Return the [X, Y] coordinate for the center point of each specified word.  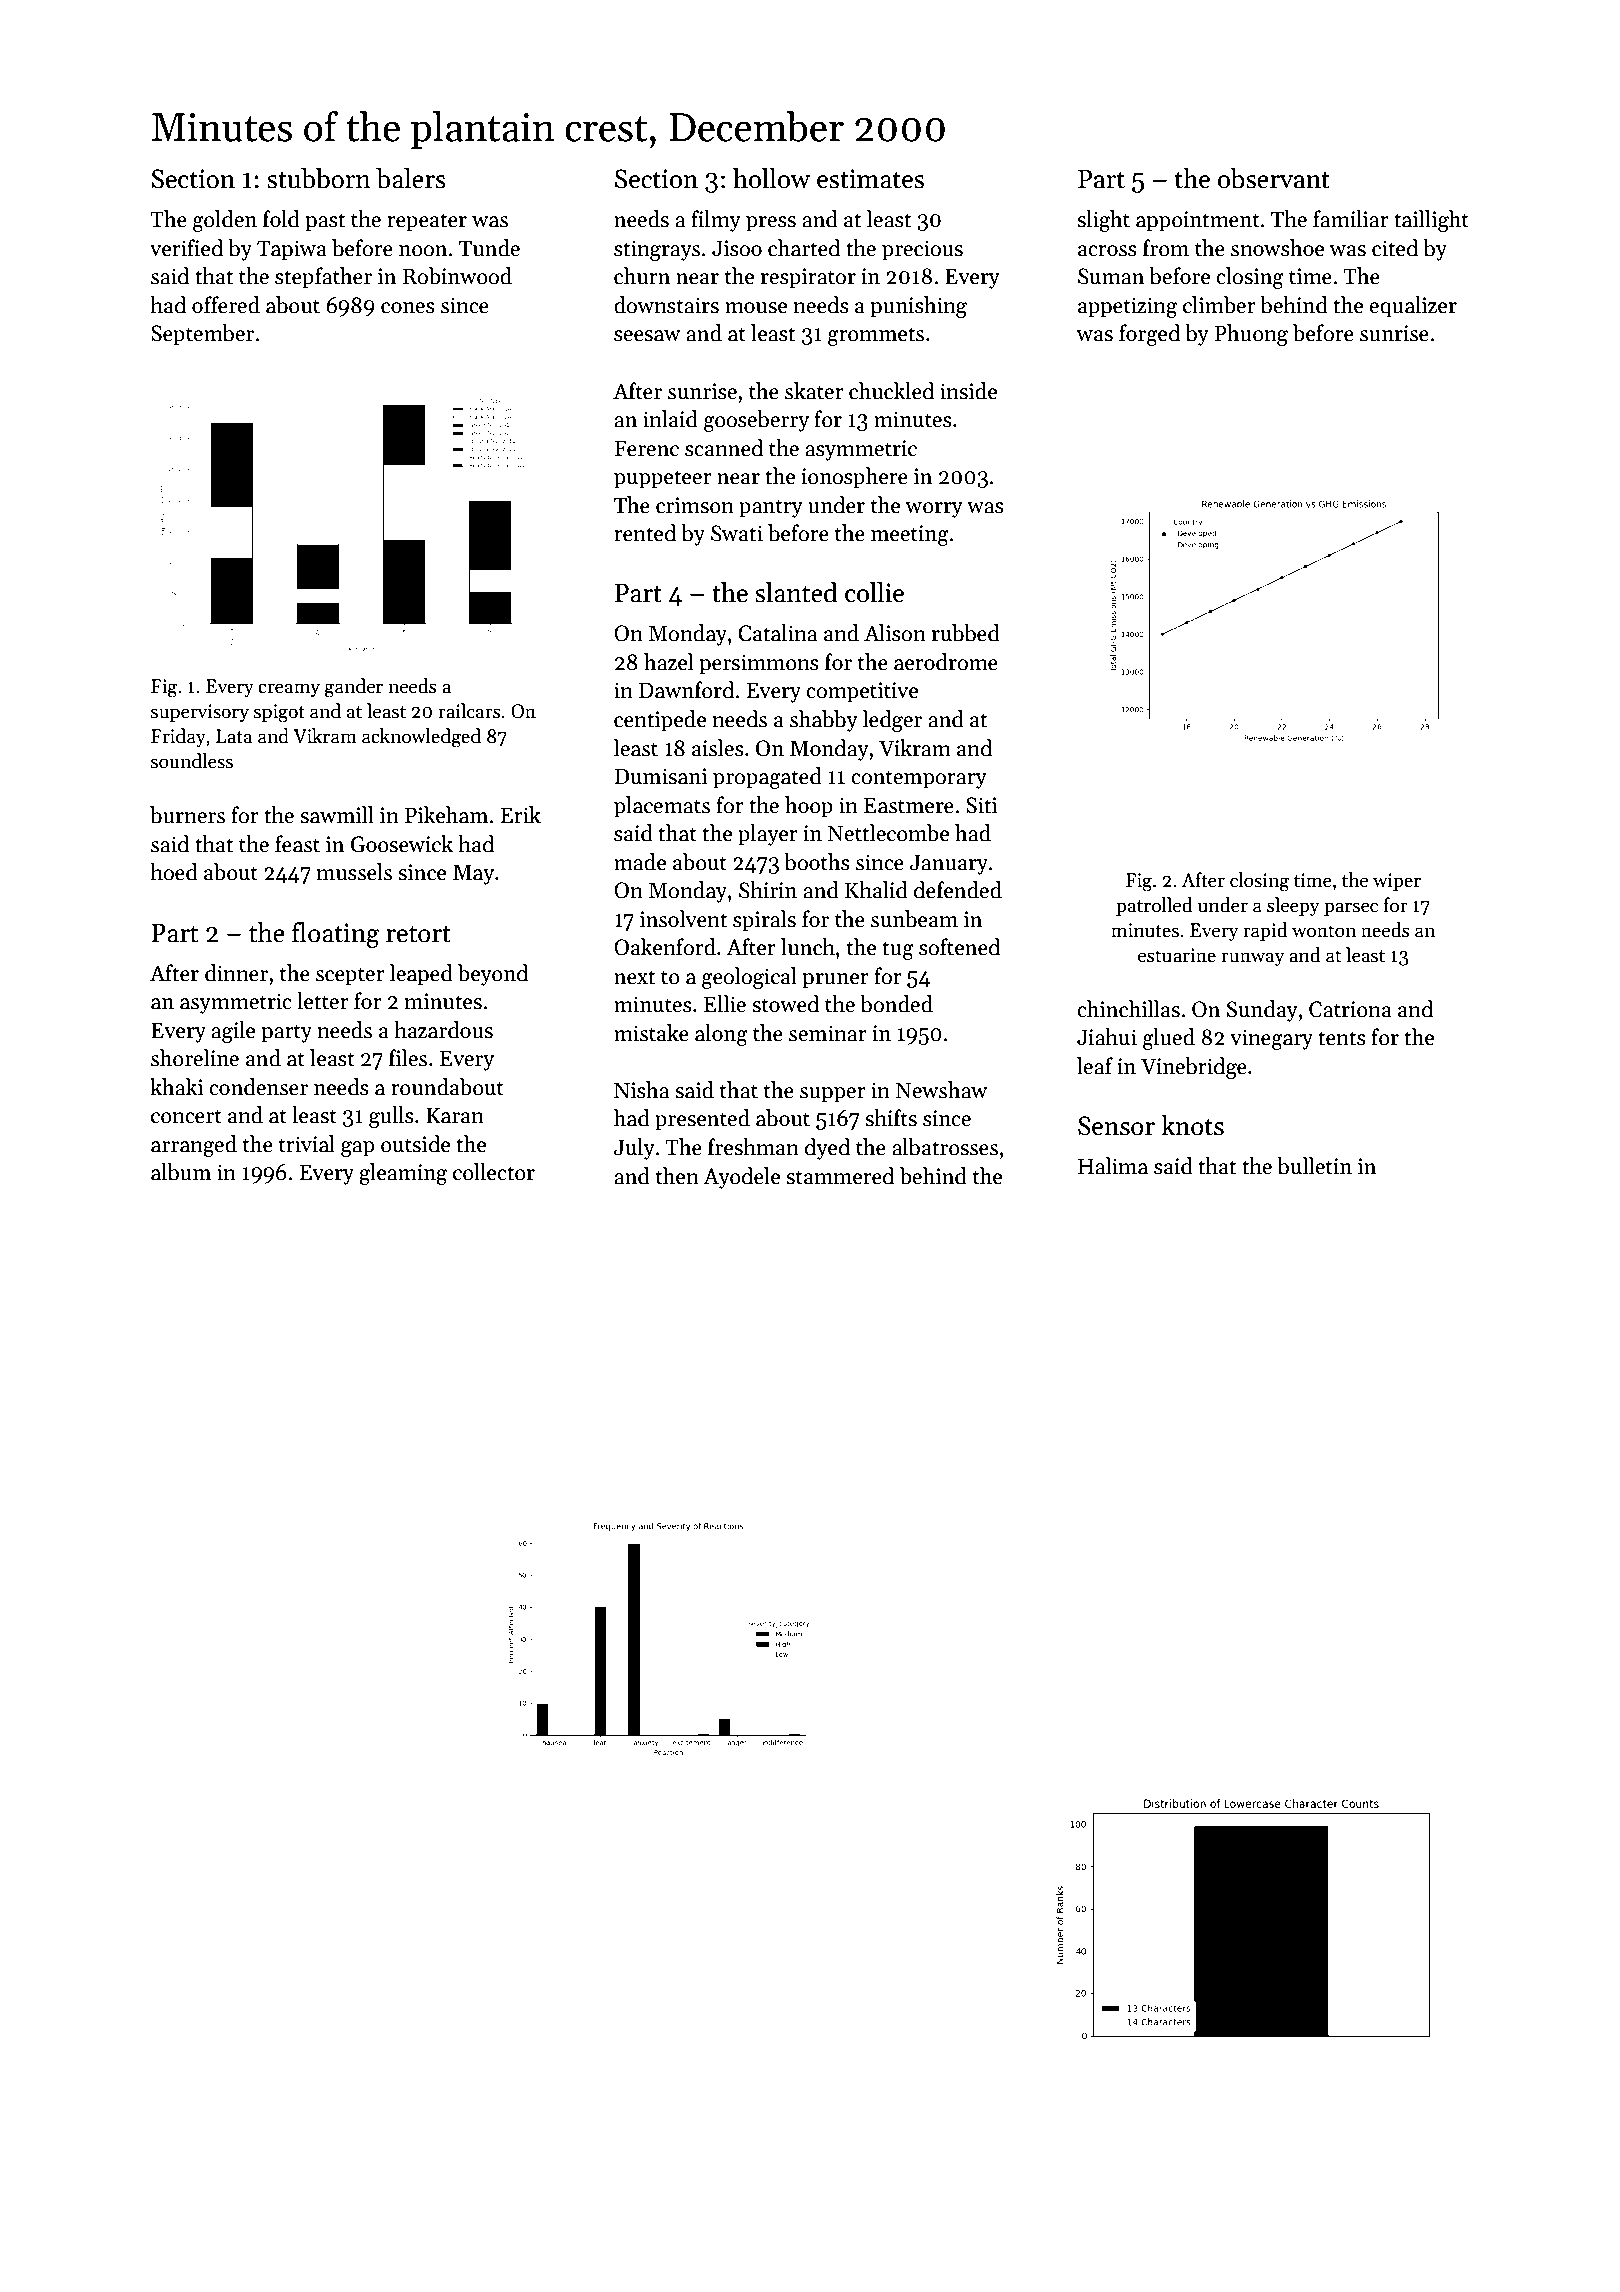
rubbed [966, 633]
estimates [870, 179]
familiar [1351, 219]
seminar [828, 1033]
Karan [455, 1115]
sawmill [337, 815]
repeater [427, 222]
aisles [718, 748]
